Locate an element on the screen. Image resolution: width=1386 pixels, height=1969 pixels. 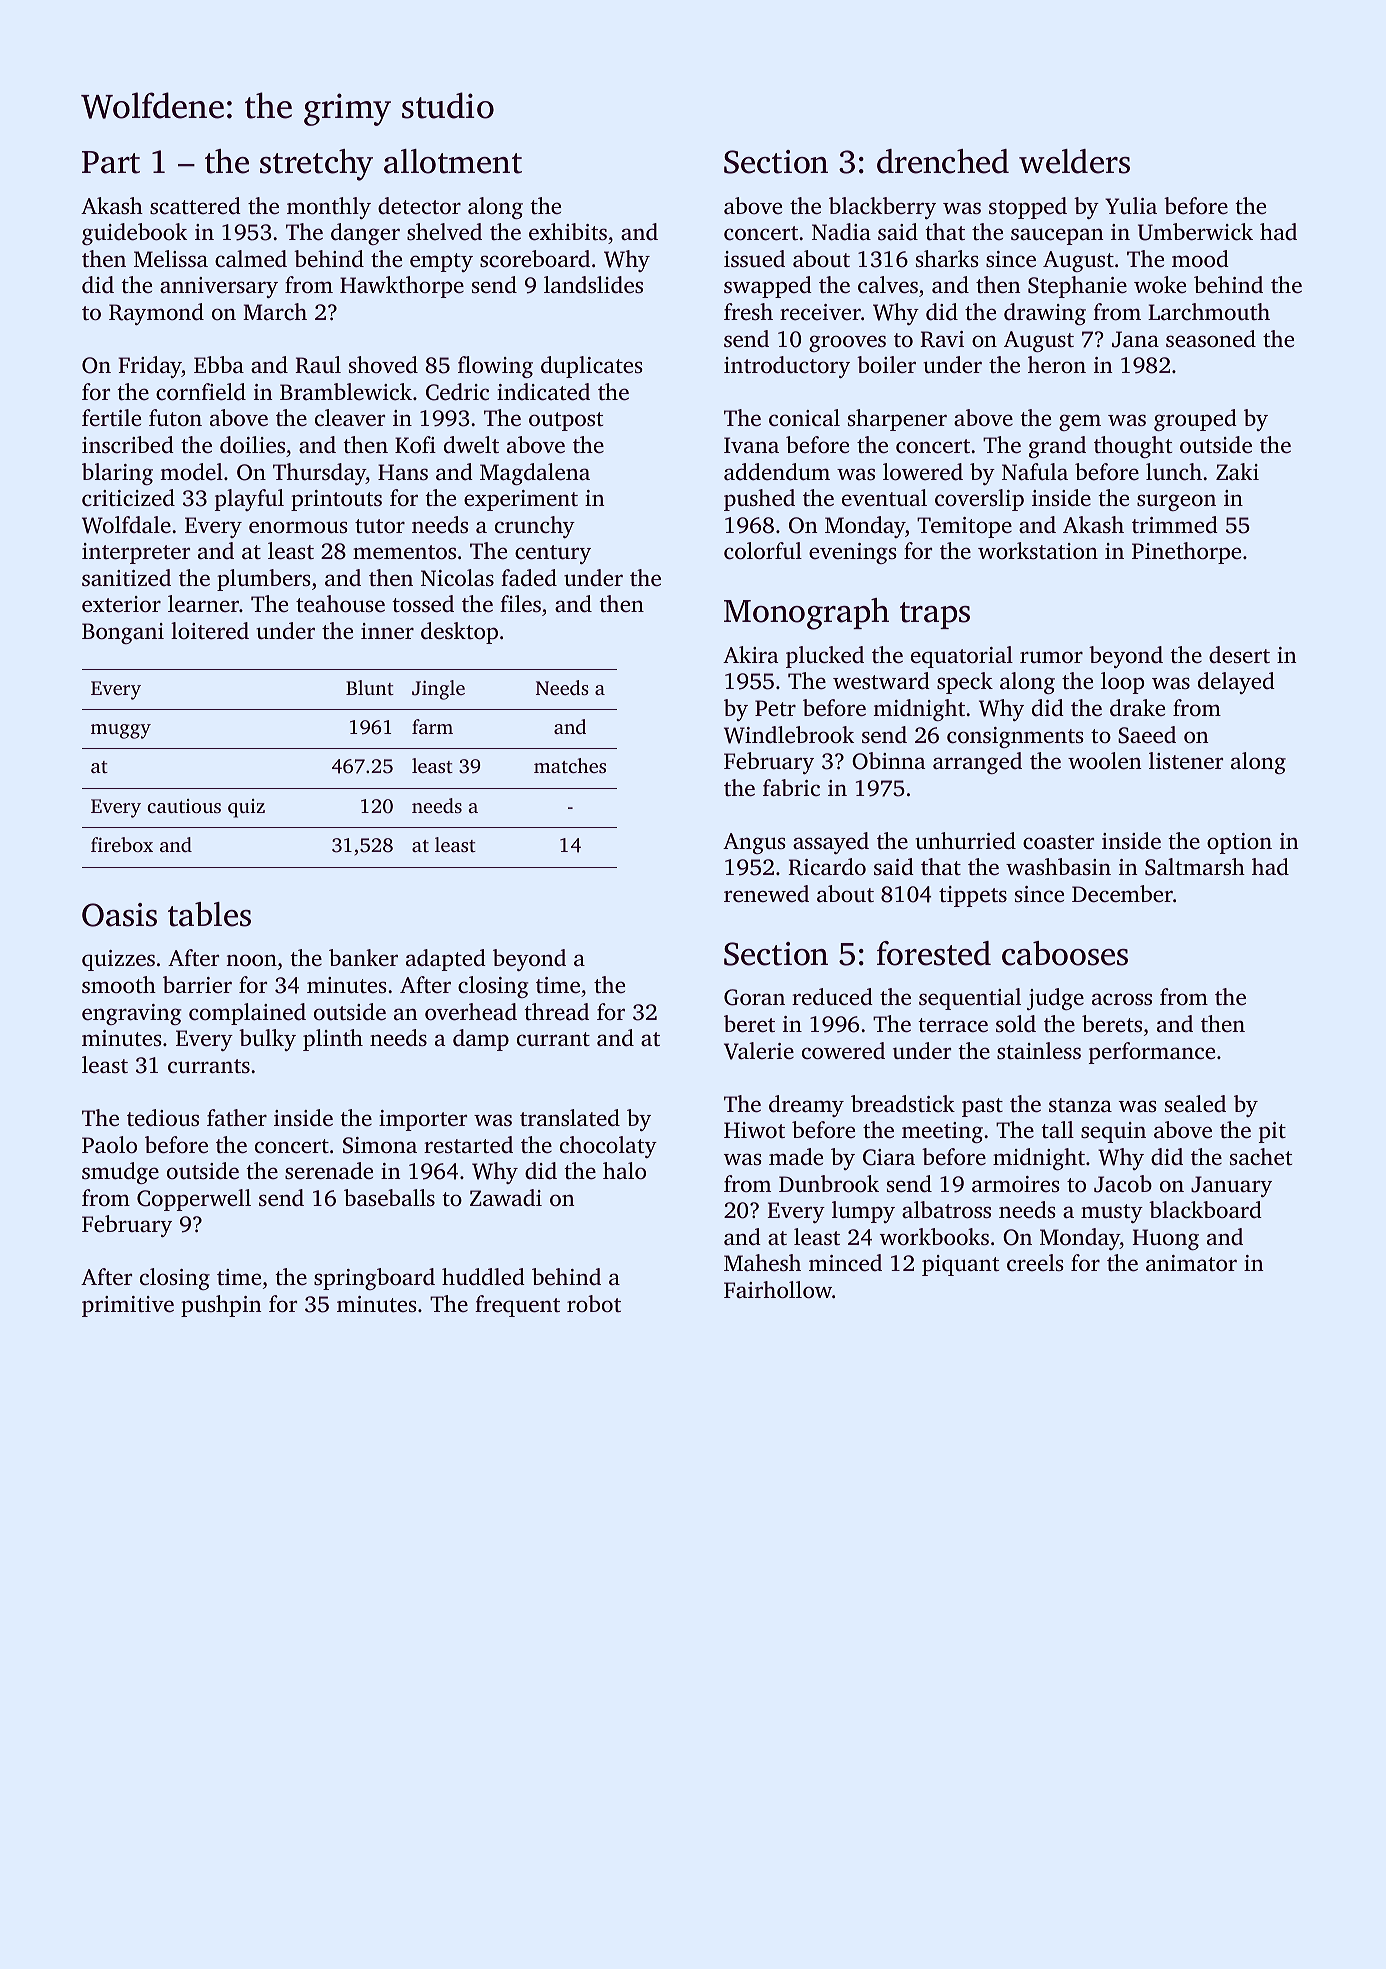
traps is located at coordinates (935, 615).
